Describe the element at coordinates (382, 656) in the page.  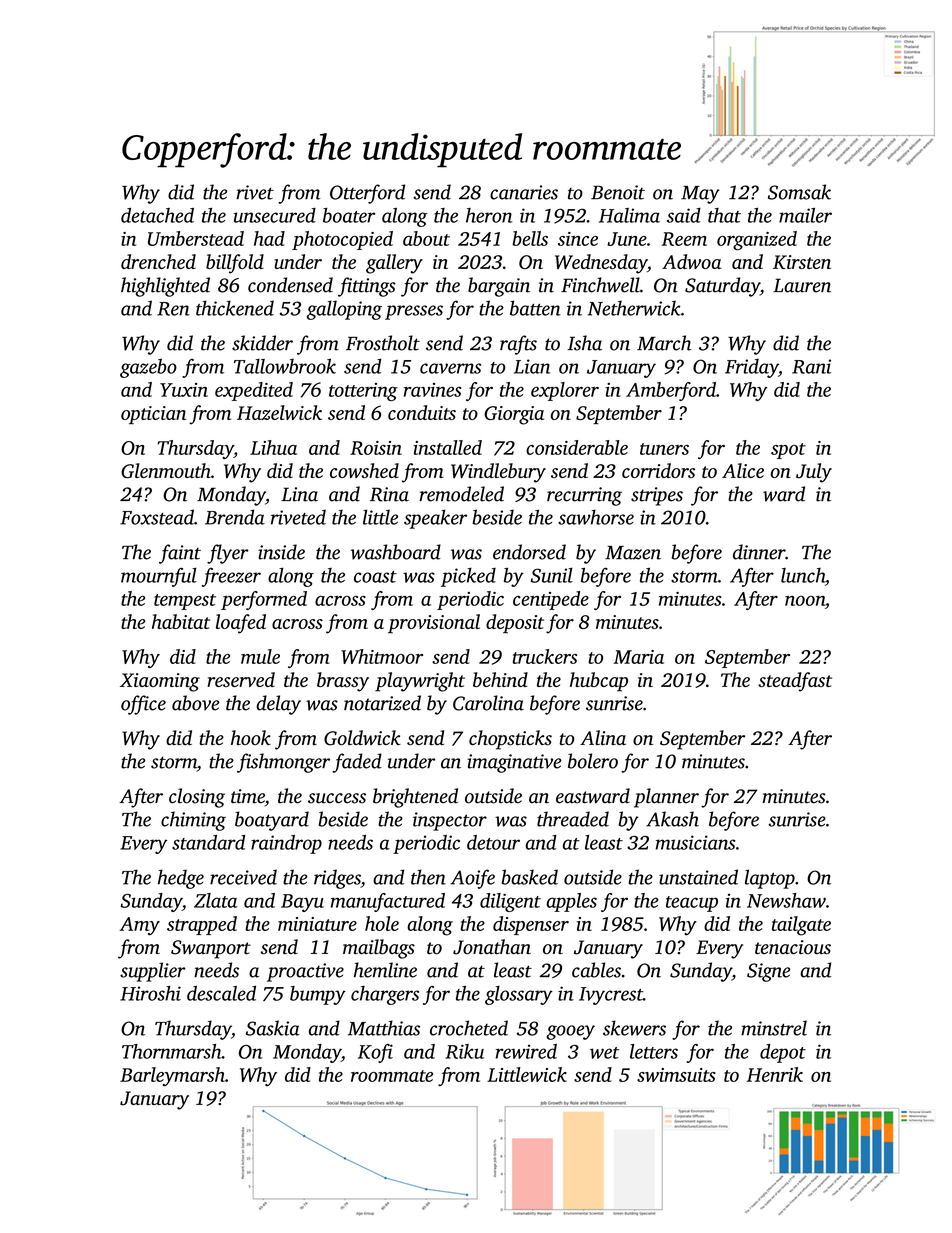
I see `Whitmoor` at that location.
